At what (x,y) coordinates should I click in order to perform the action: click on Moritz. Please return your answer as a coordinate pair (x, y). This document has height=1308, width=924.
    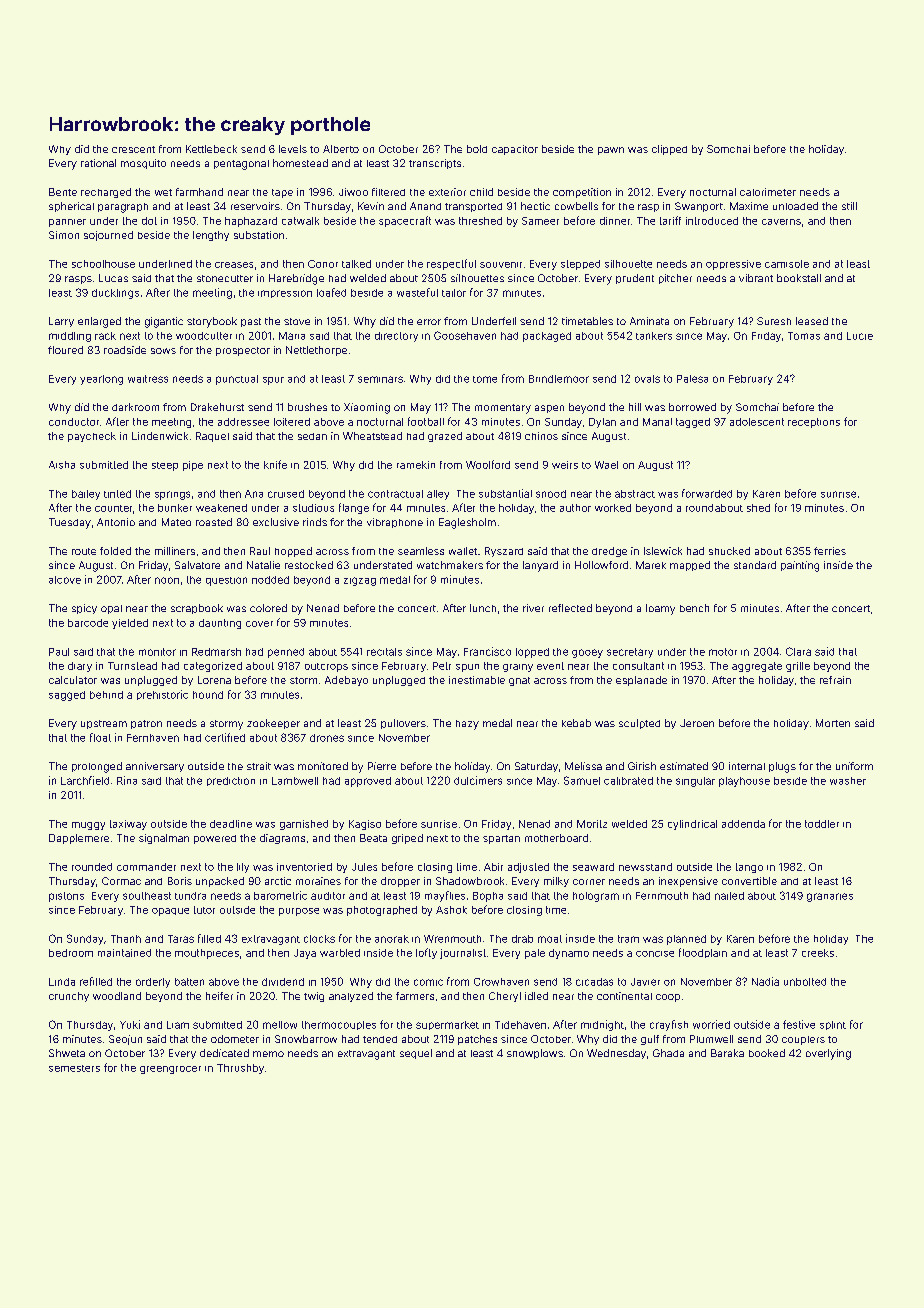
    Looking at the image, I should click on (592, 824).
